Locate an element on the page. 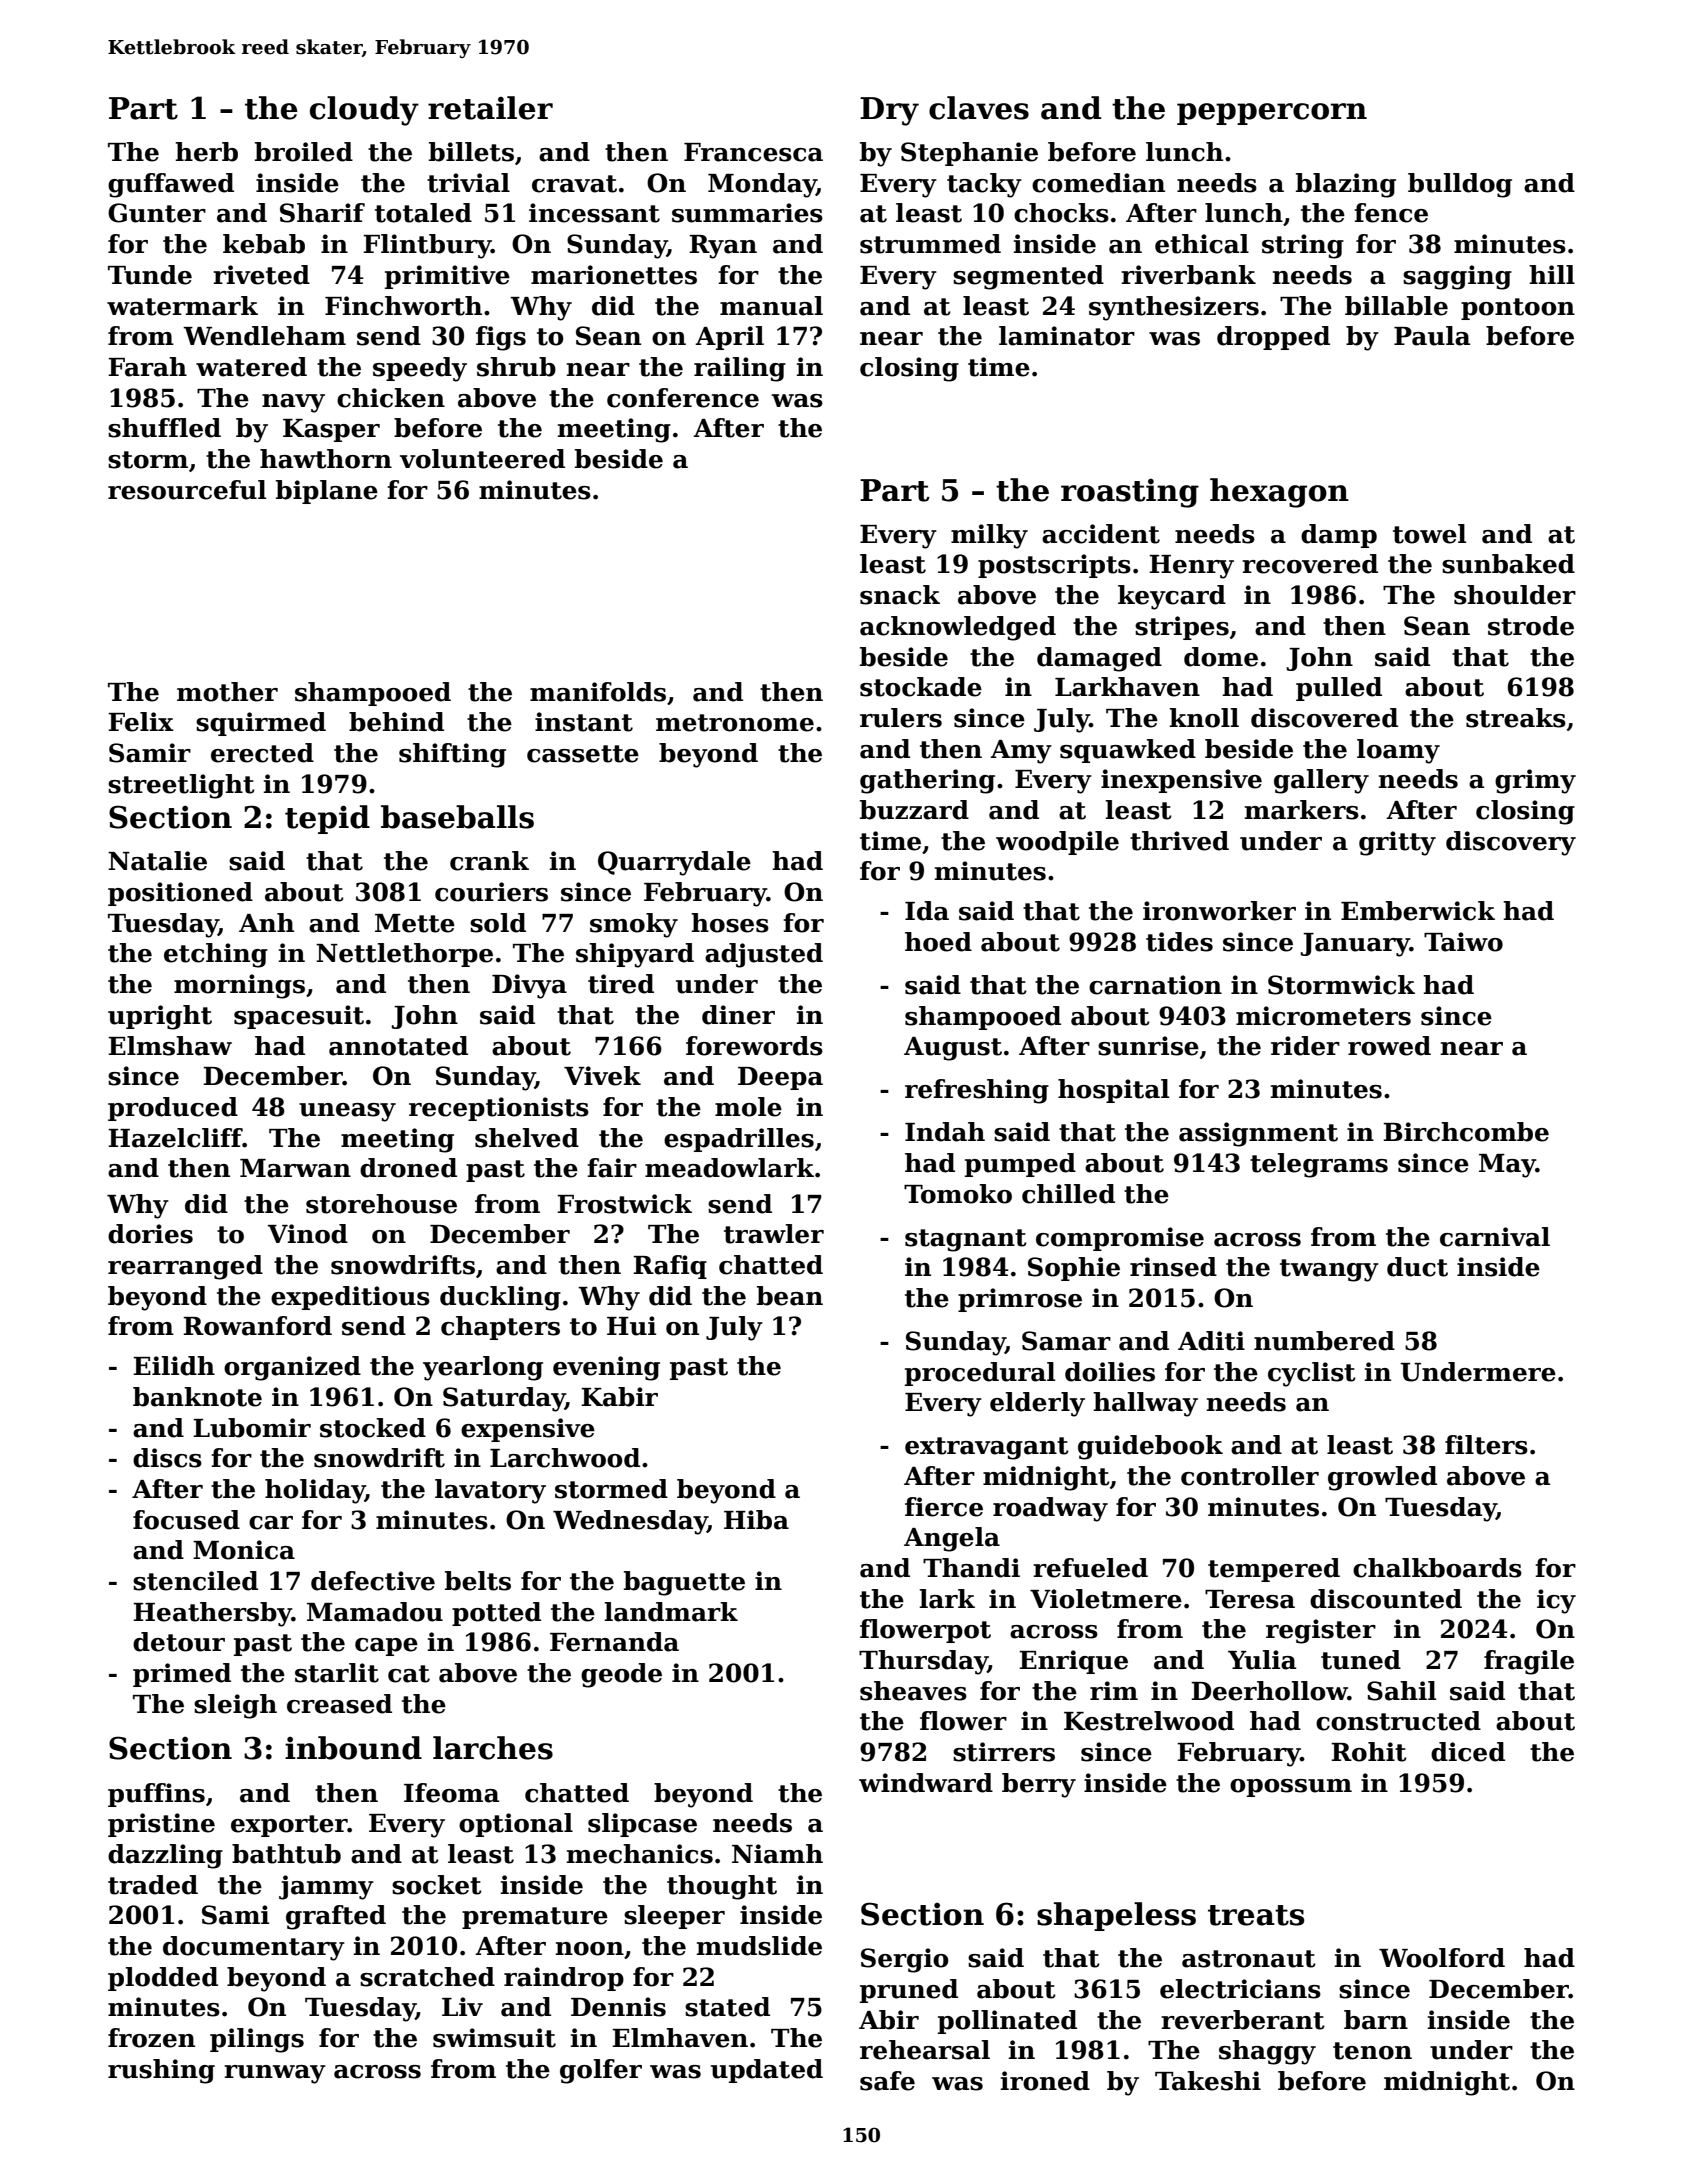  ironed is located at coordinates (1045, 2081).
